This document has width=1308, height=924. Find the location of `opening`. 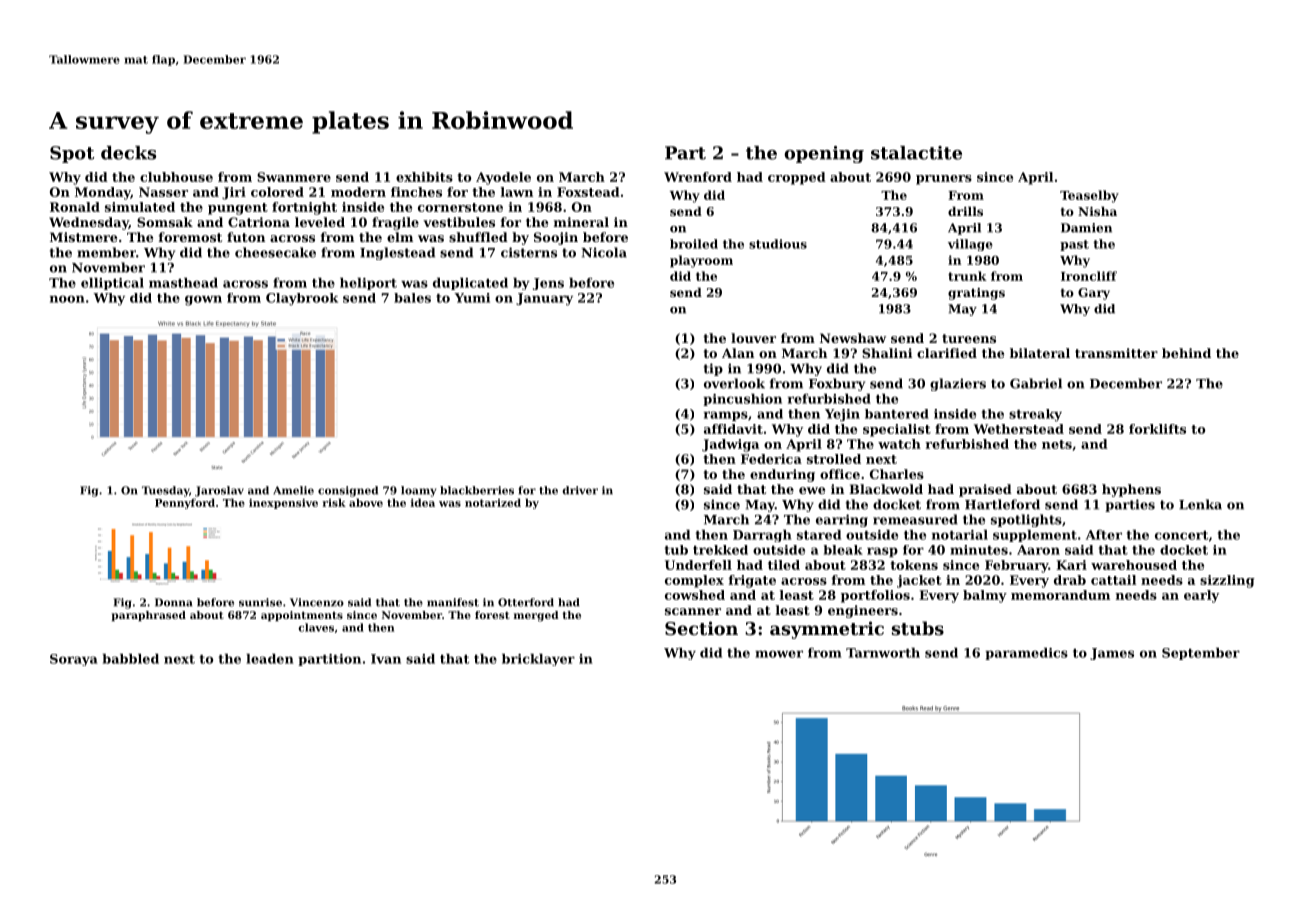

opening is located at coordinates (824, 154).
